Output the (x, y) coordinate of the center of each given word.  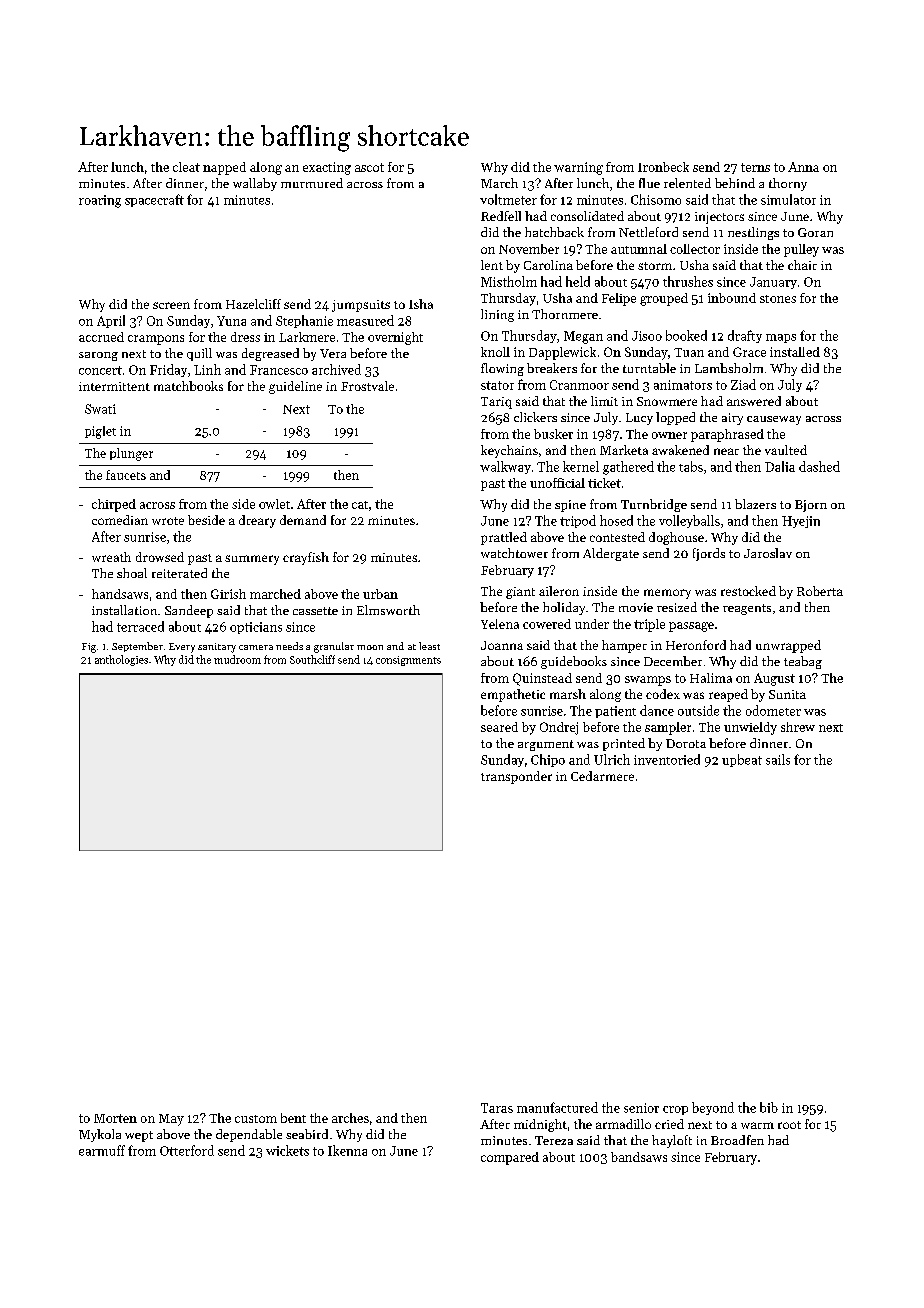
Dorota (686, 743)
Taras (497, 1108)
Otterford (187, 1150)
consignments (408, 661)
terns (755, 167)
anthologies (121, 660)
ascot (369, 167)
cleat (186, 167)
